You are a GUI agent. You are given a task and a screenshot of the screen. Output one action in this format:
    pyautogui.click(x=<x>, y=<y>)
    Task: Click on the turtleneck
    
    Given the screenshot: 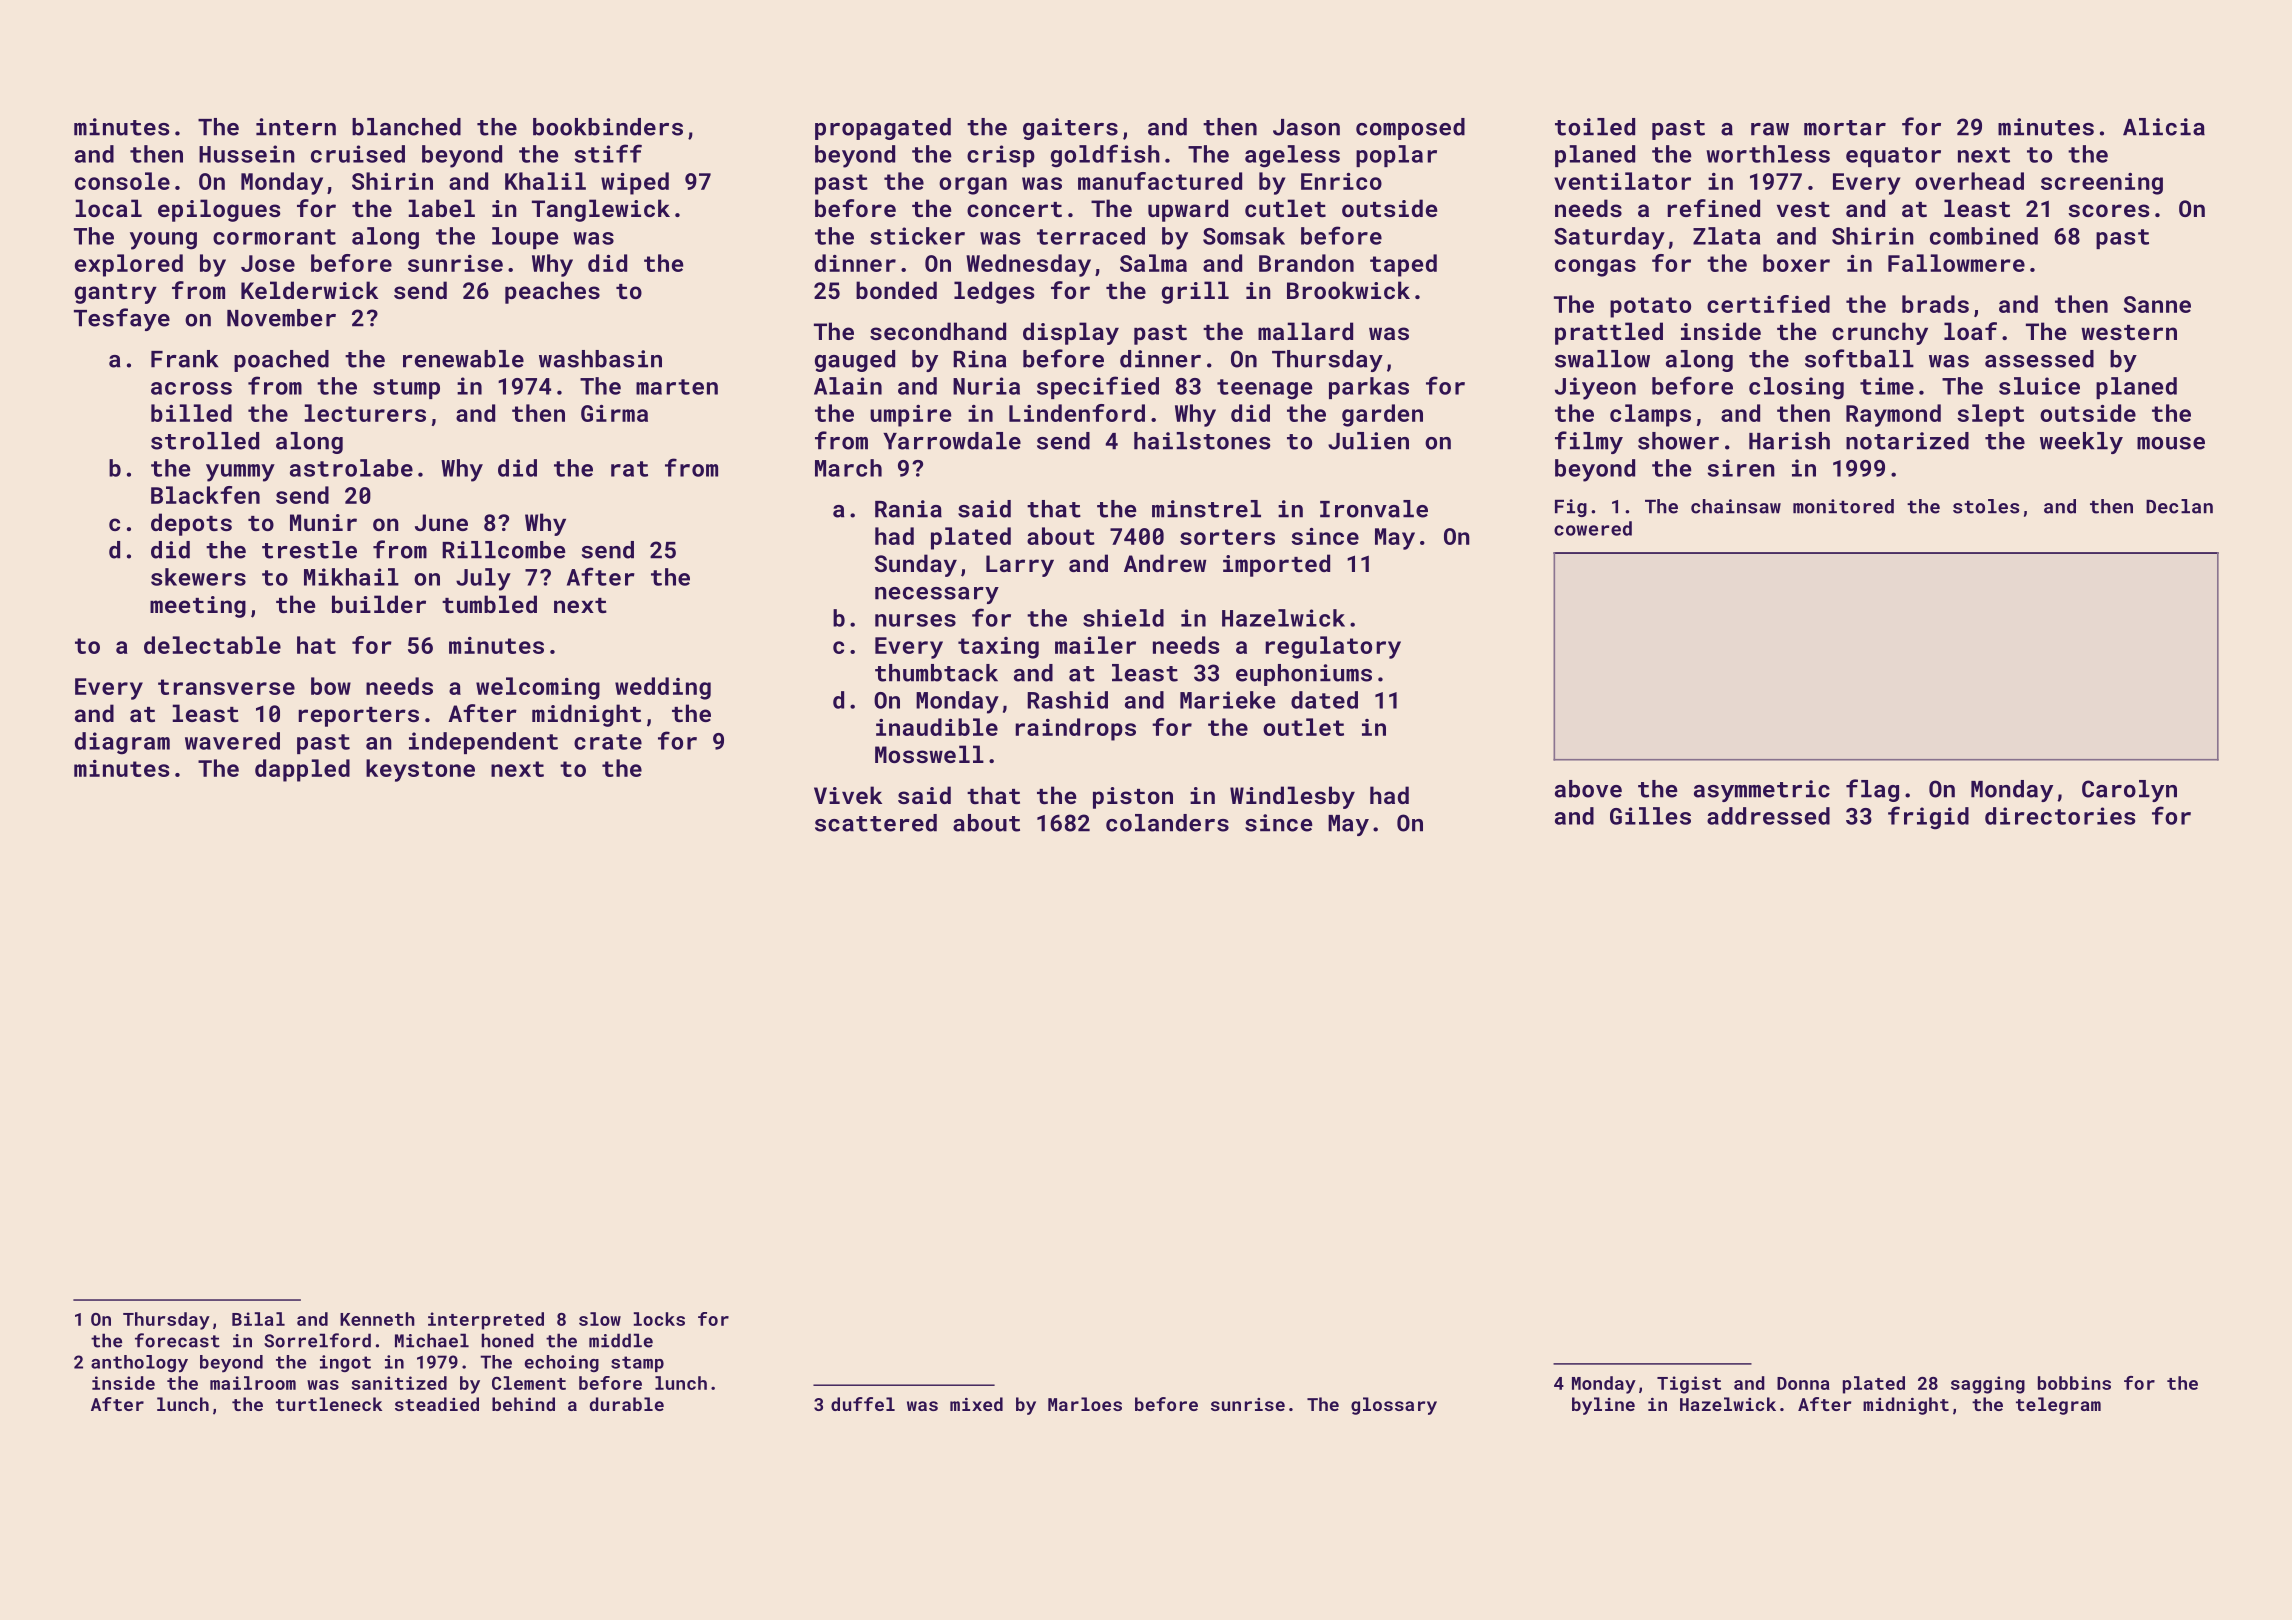 What is the action you would take?
    pyautogui.click(x=329, y=1404)
